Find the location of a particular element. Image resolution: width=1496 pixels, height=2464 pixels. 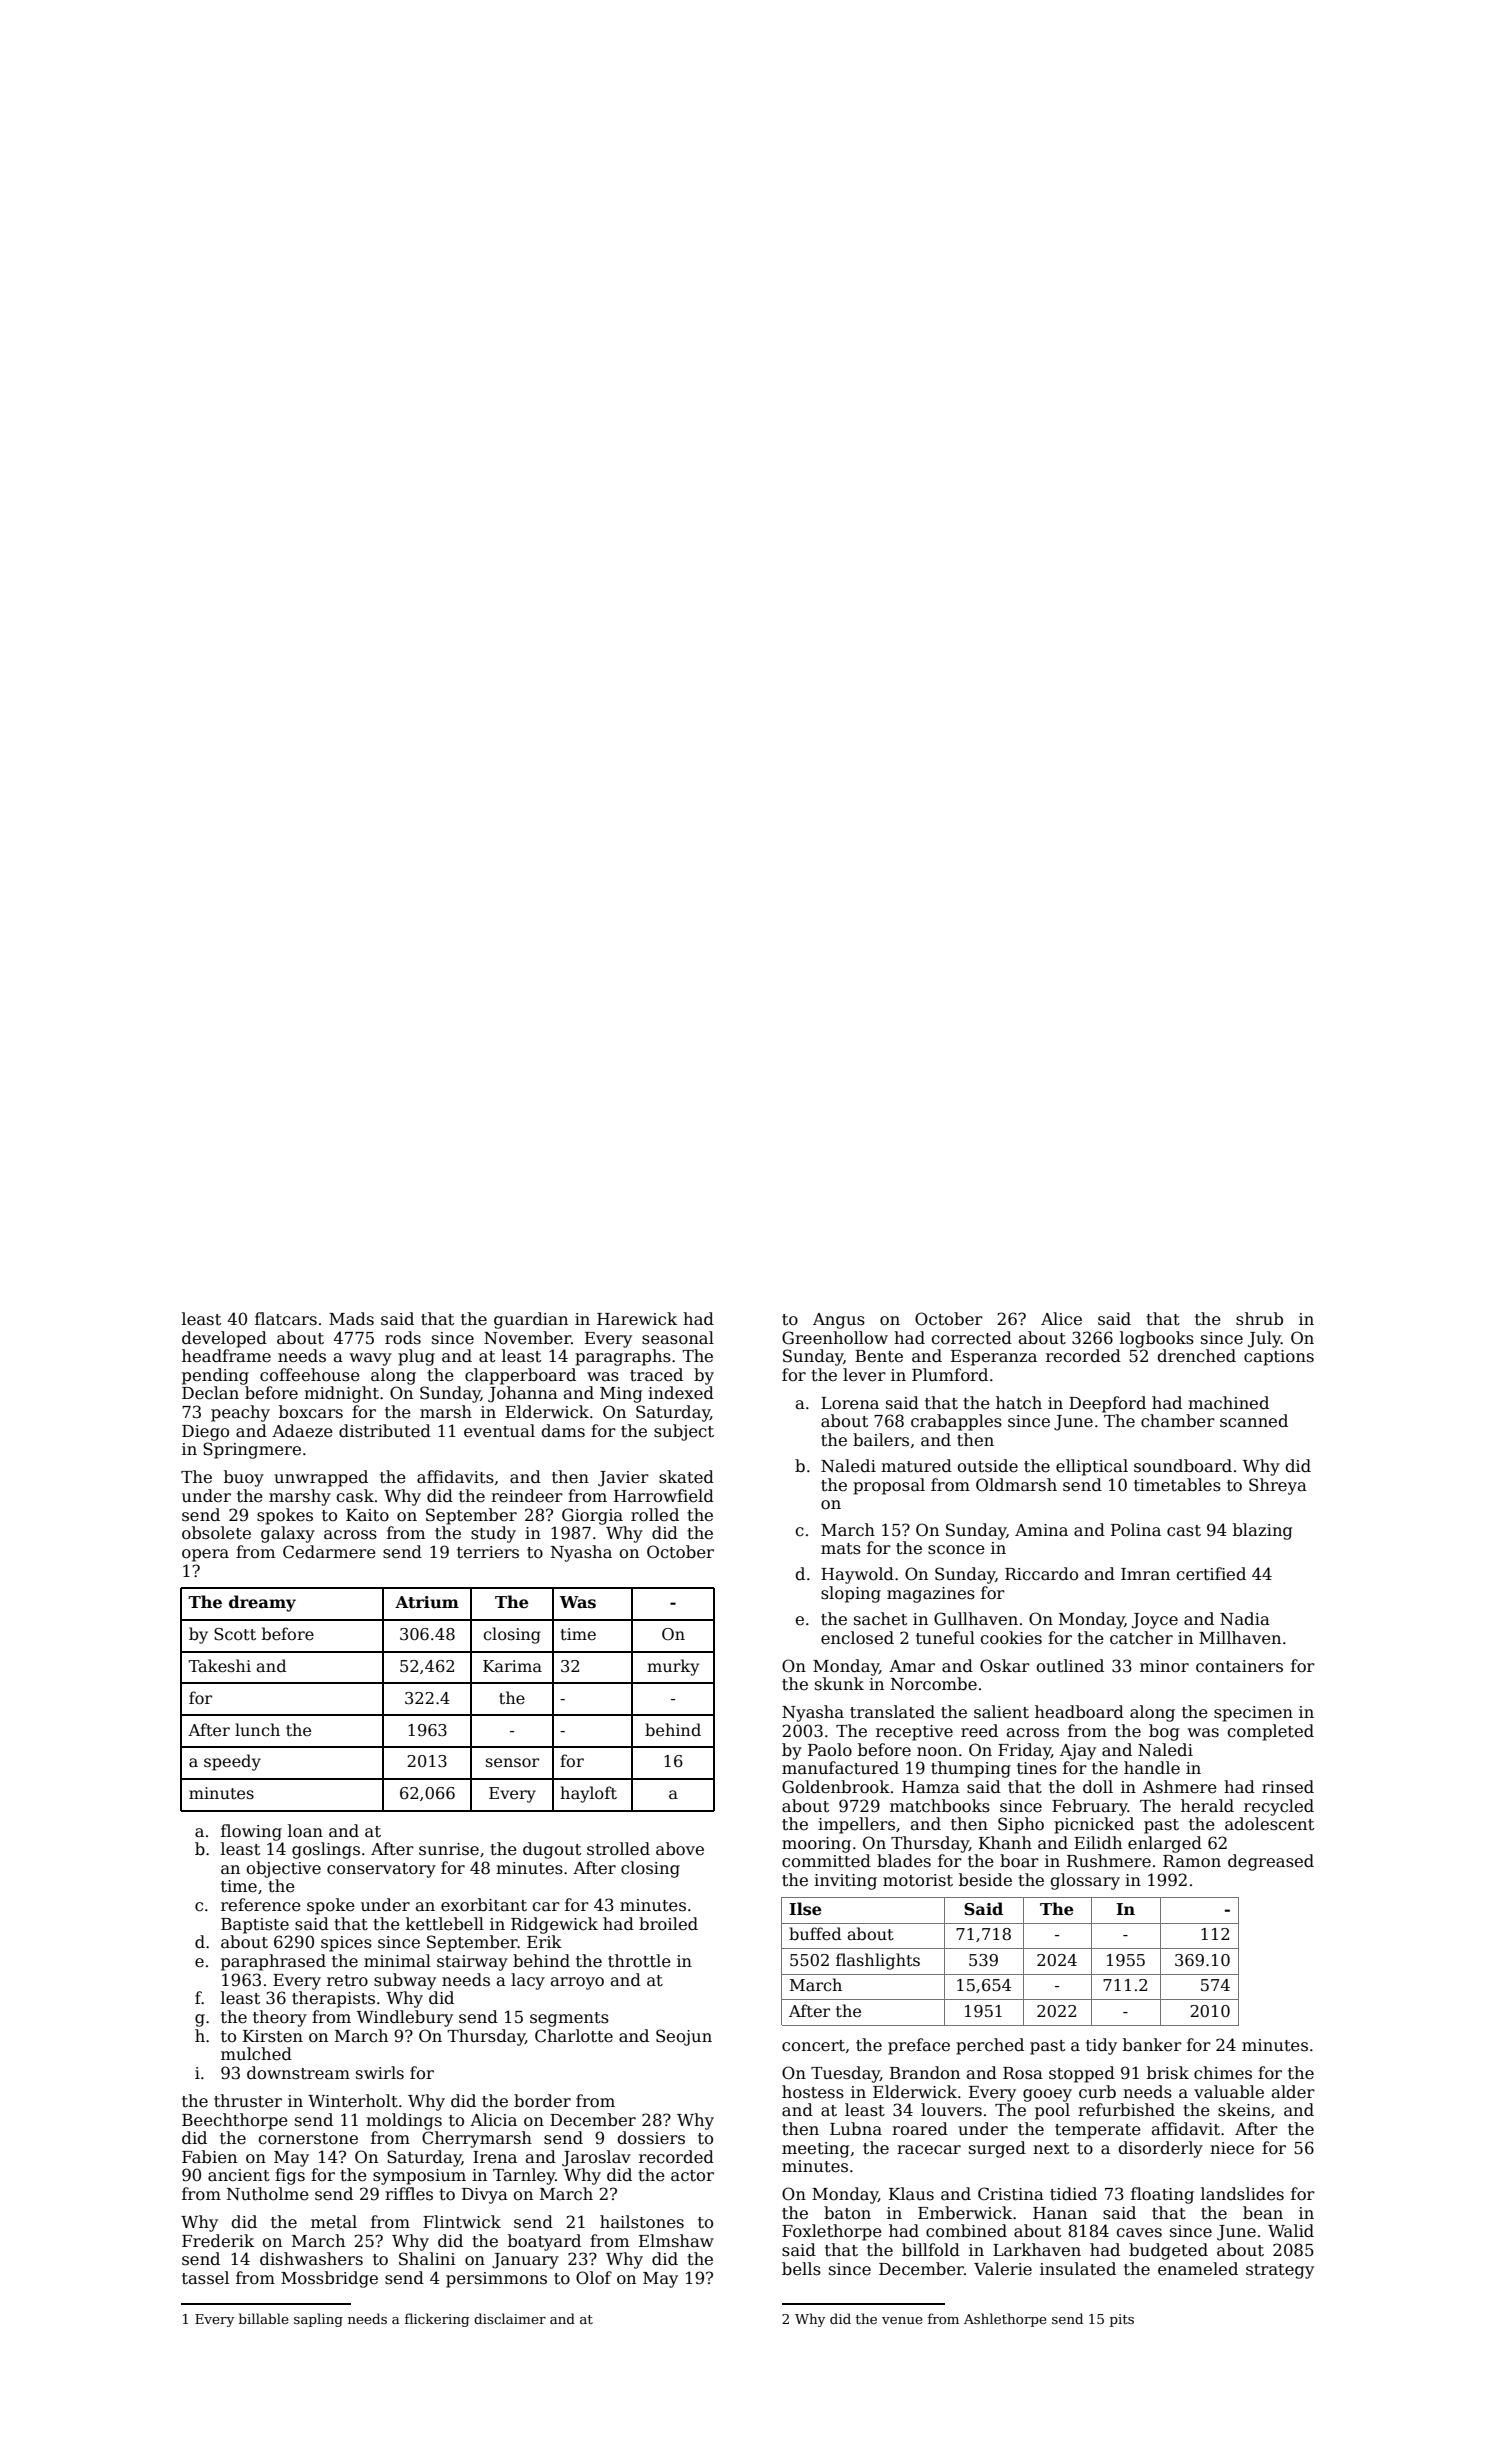

Harewick is located at coordinates (637, 1319).
